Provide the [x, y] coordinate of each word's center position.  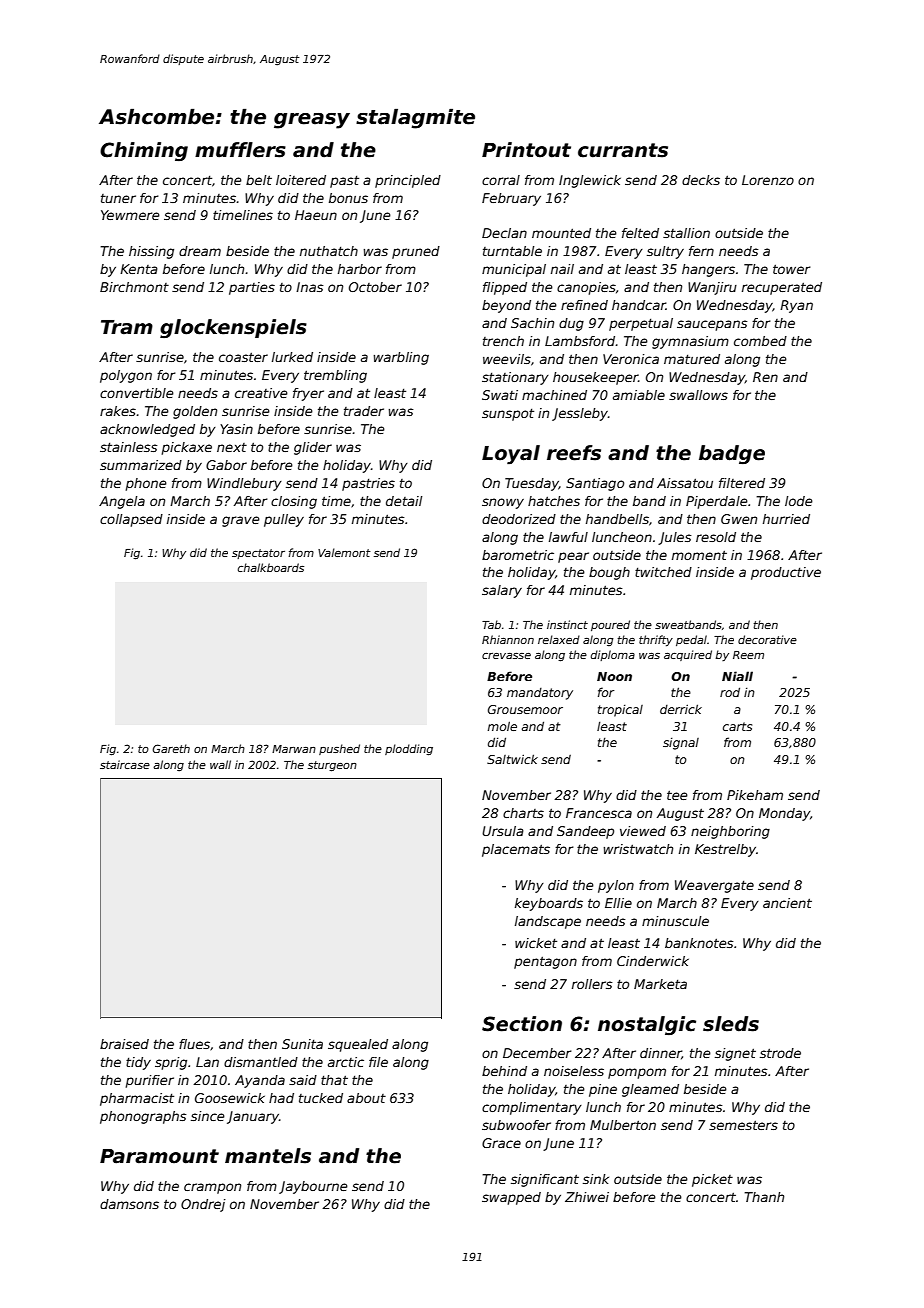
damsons [129, 1204]
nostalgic [647, 1025]
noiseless [574, 1071]
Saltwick [512, 759]
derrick [681, 709]
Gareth [171, 748]
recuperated [782, 288]
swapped [511, 1198]
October [375, 287]
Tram [127, 327]
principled [408, 181]
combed [760, 341]
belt [259, 180]
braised [124, 1044]
